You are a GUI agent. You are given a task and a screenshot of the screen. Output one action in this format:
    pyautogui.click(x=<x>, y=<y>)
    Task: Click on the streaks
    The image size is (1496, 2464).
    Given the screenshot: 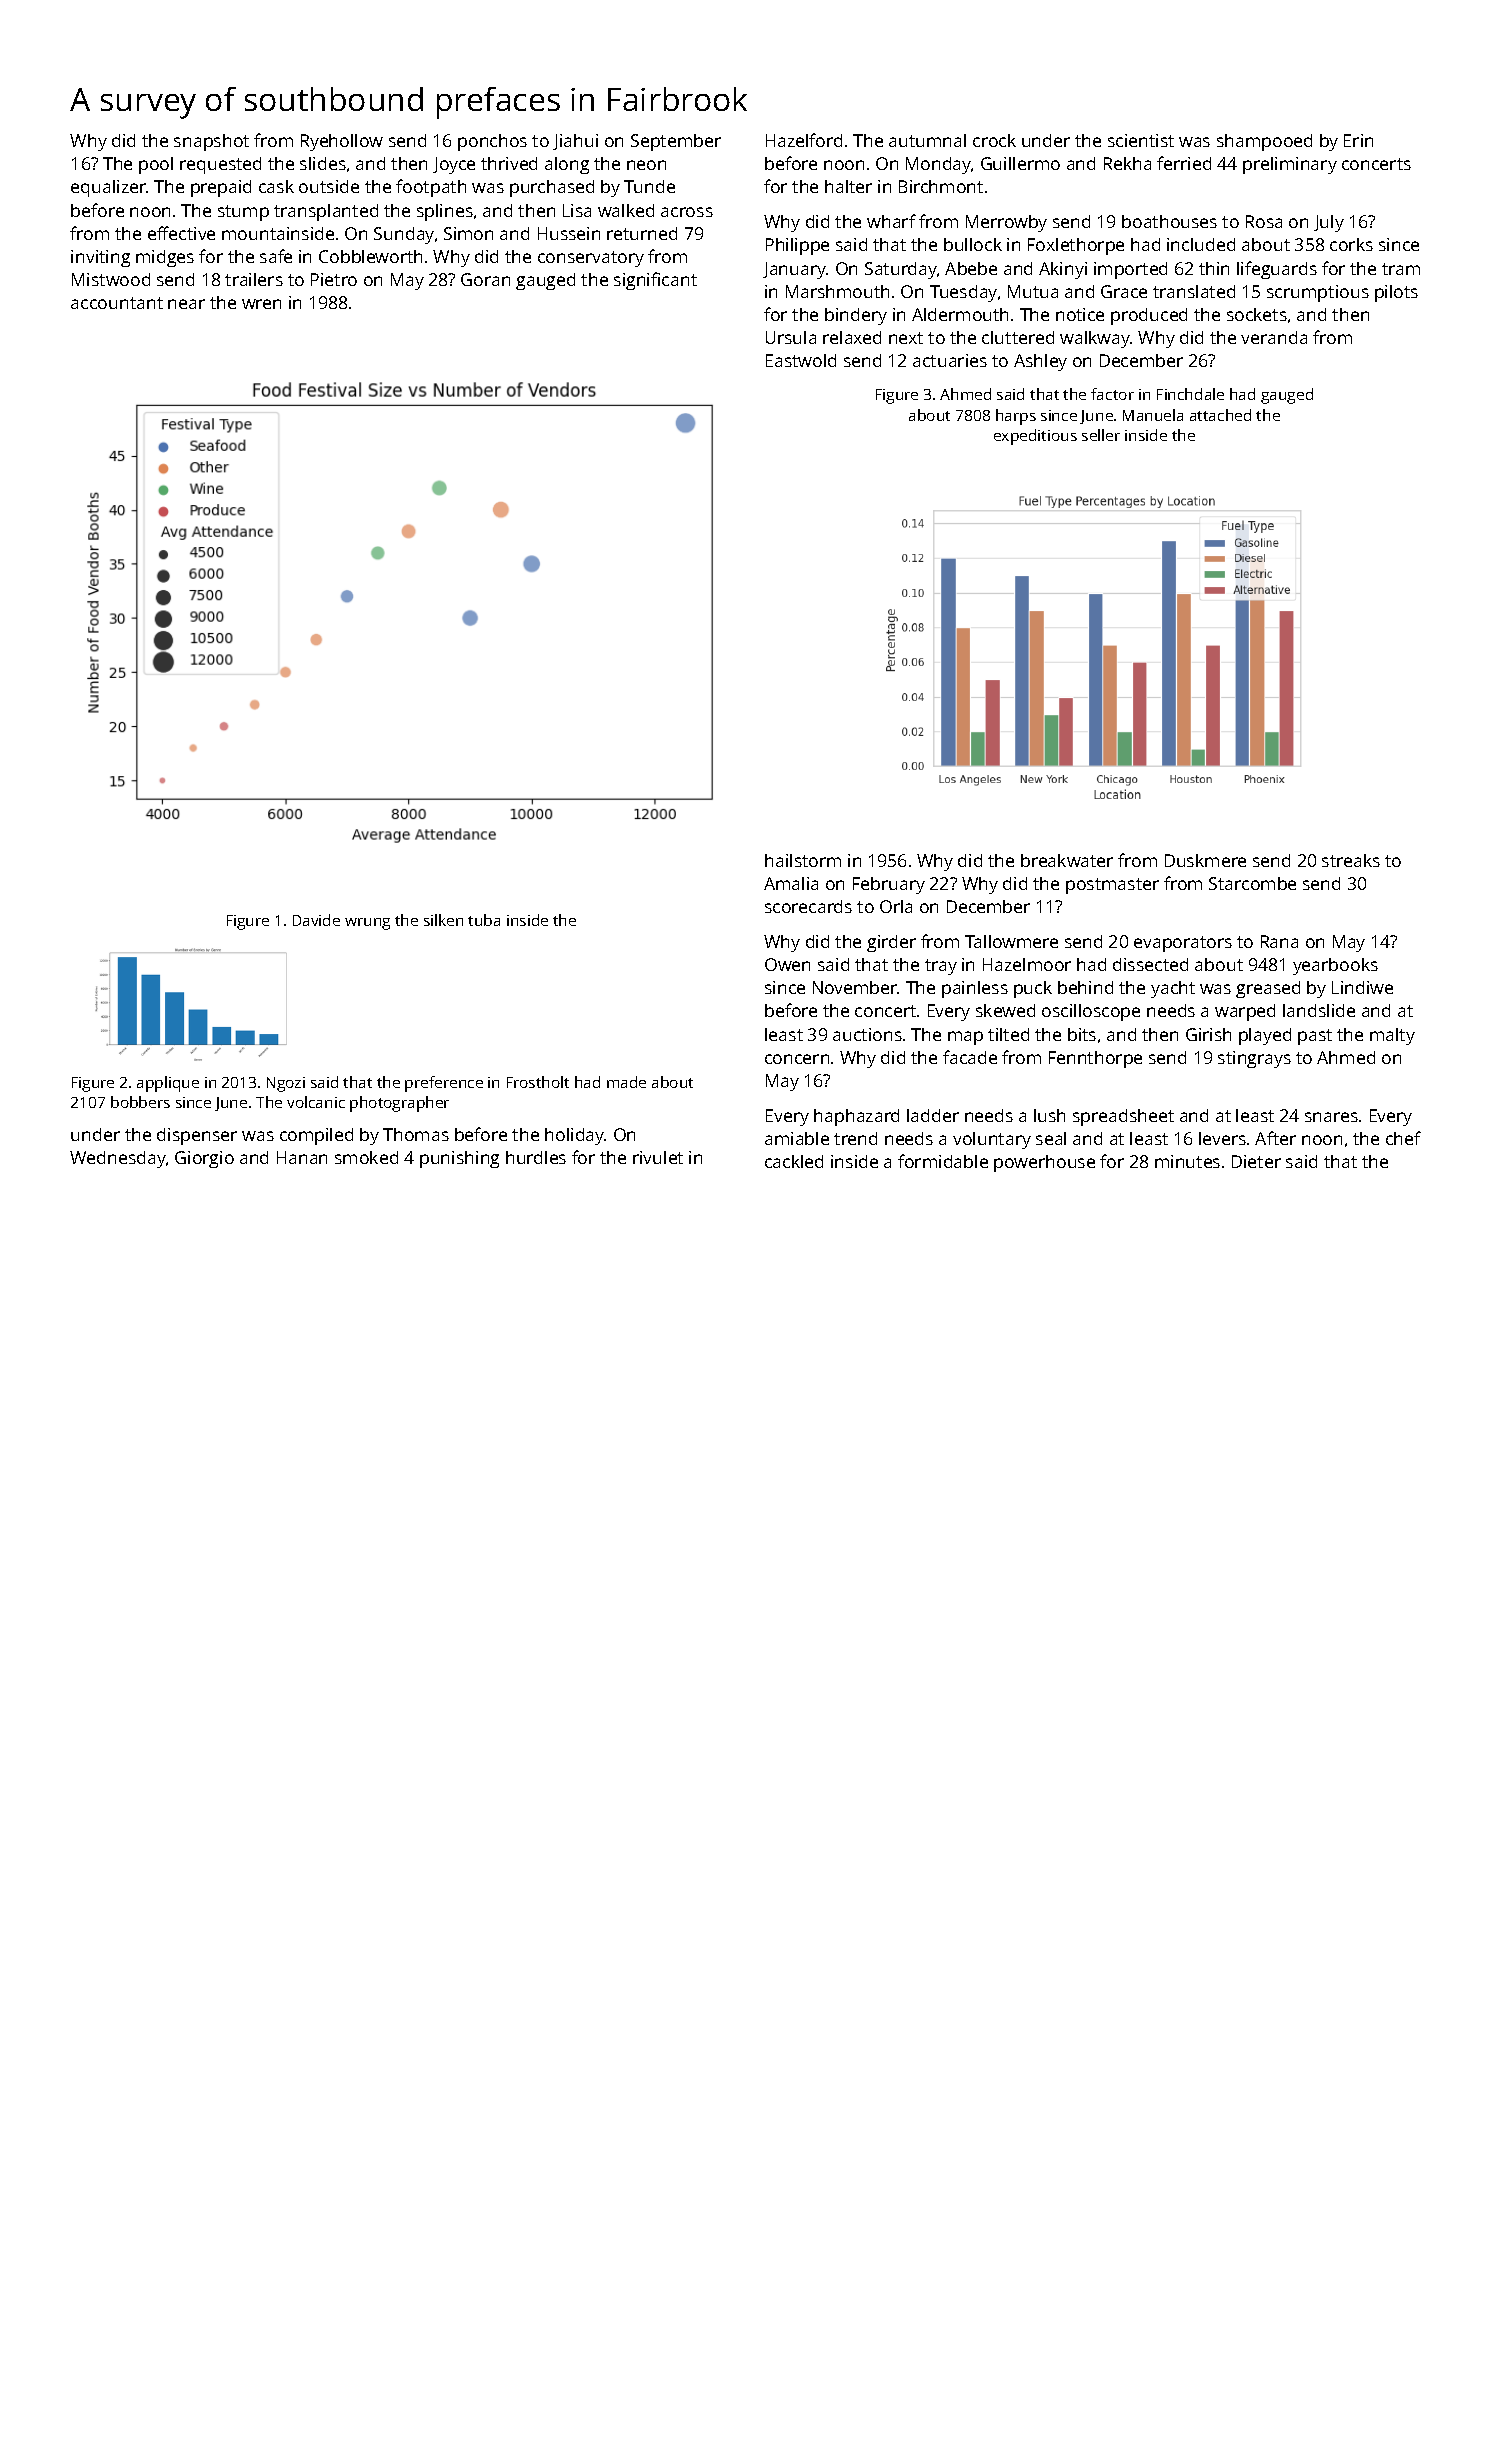 What is the action you would take?
    pyautogui.click(x=1351, y=860)
